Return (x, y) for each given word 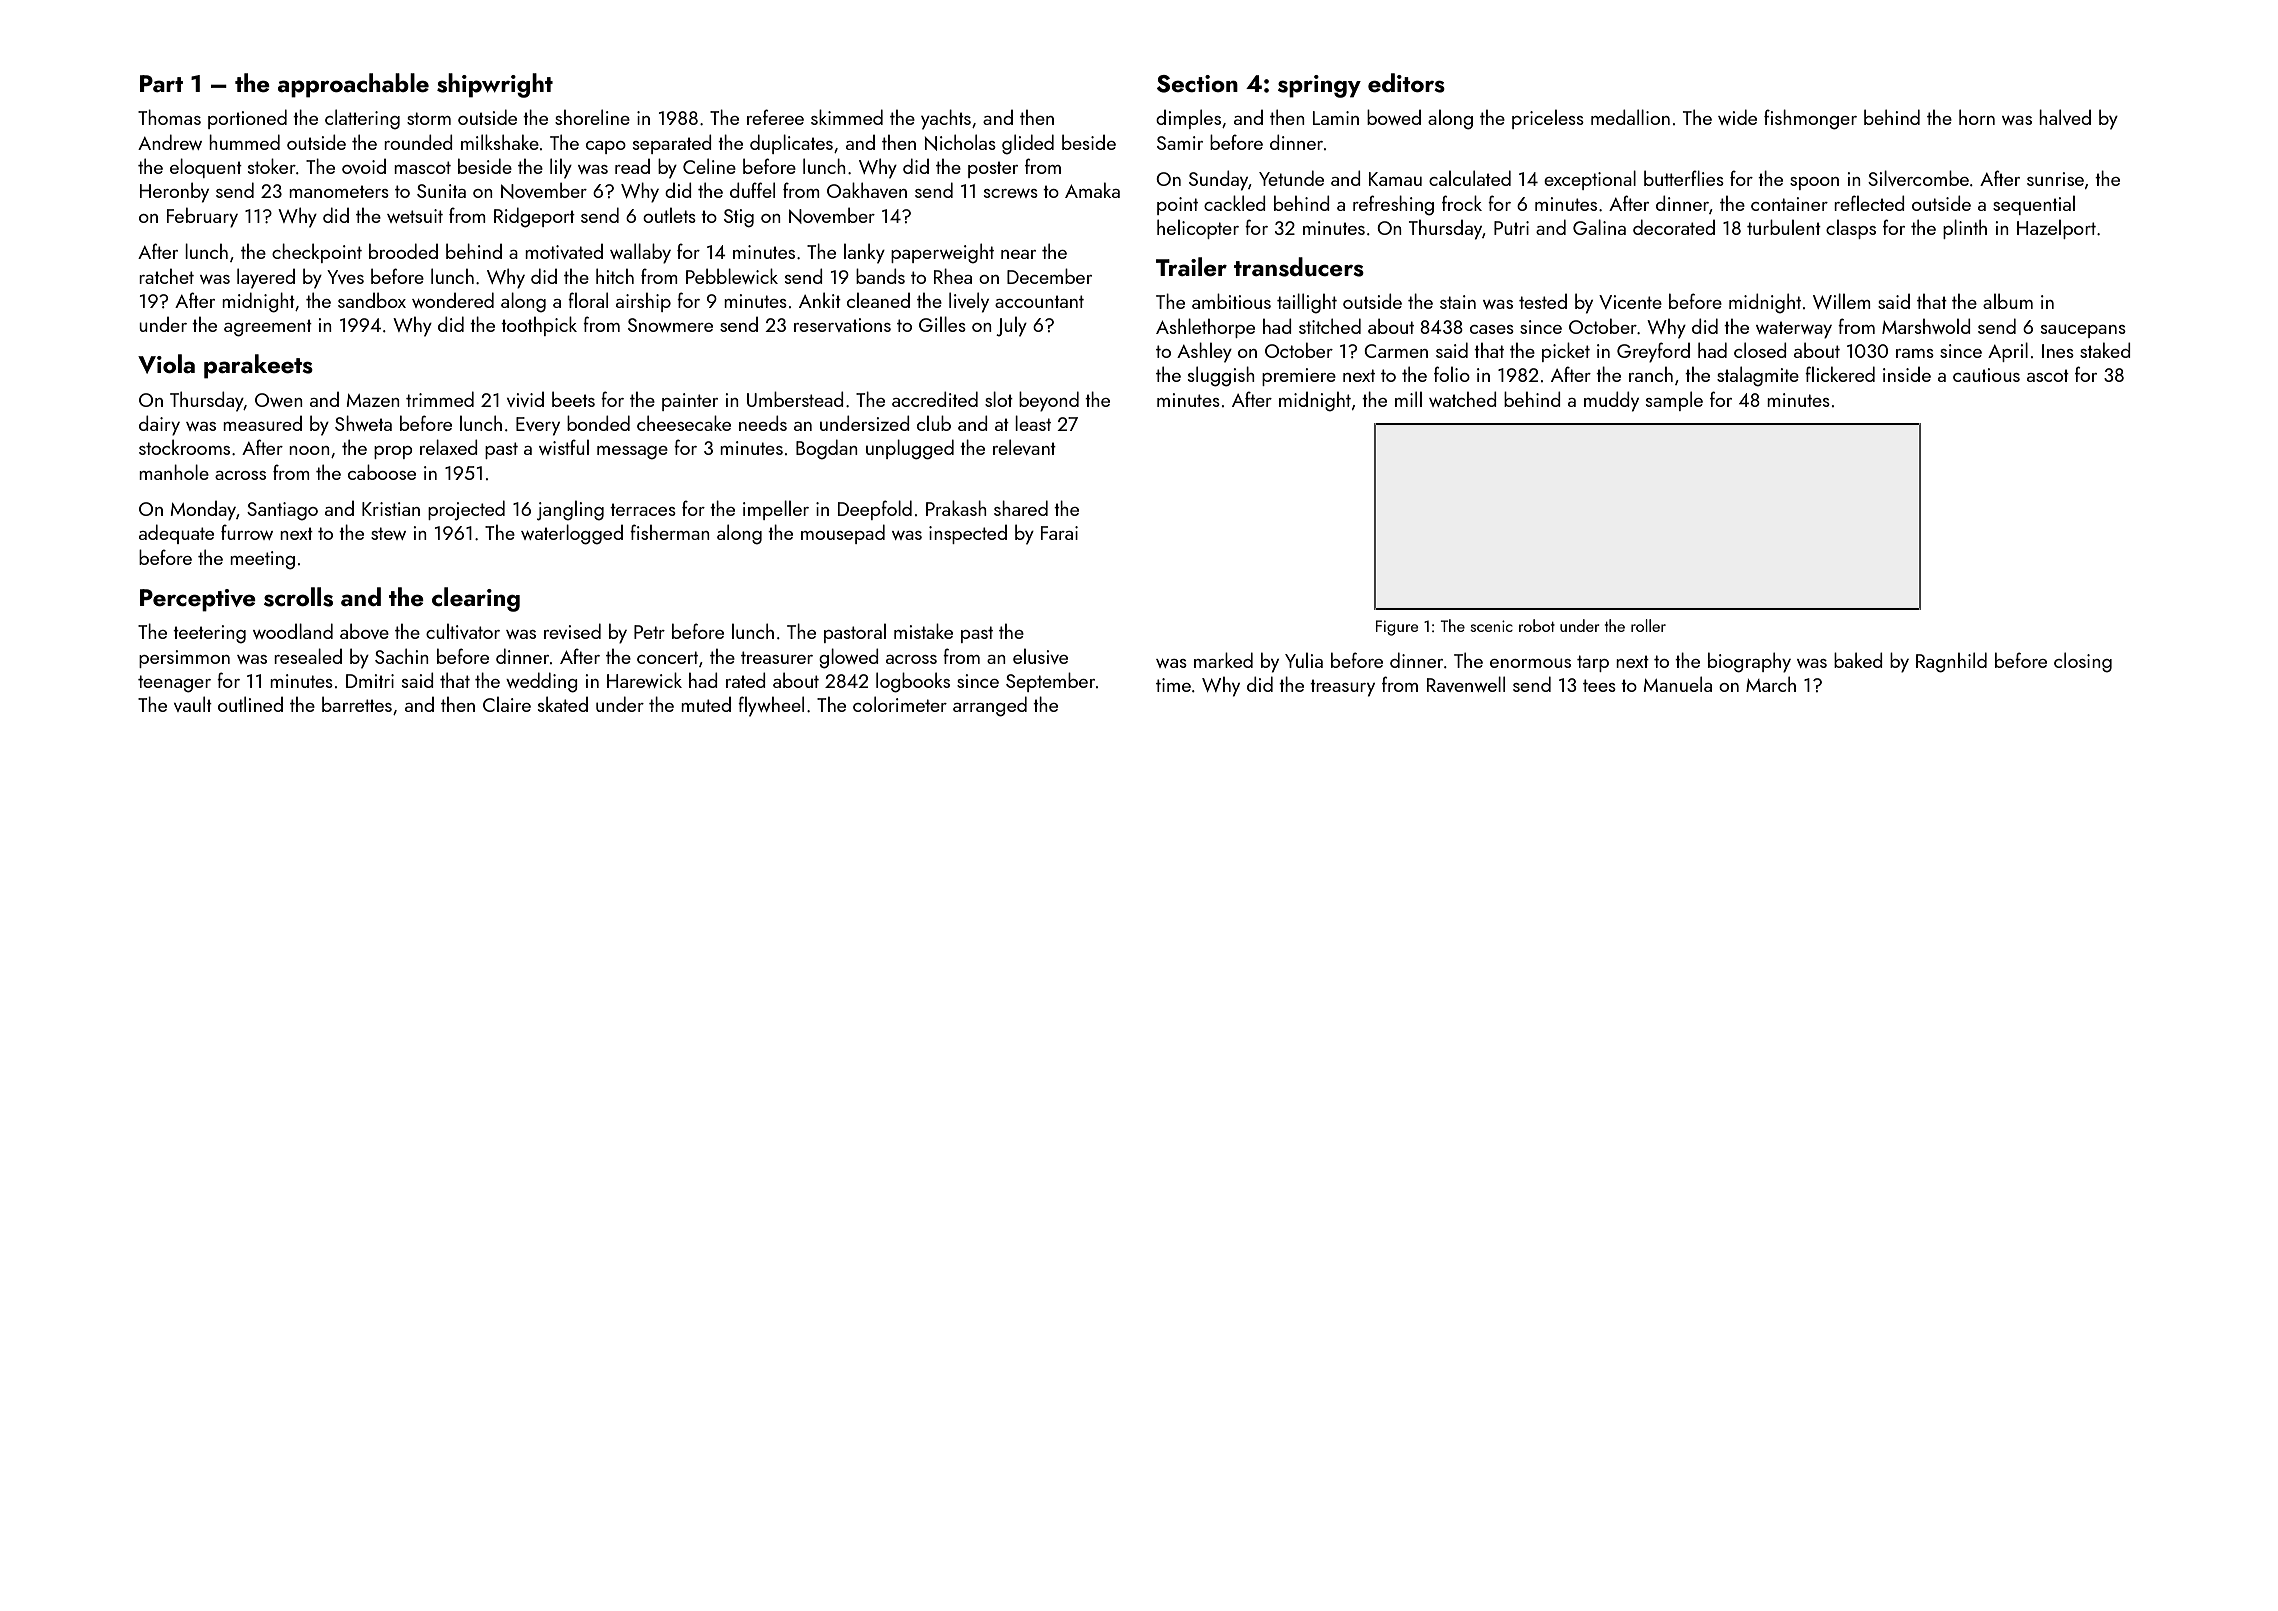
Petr (649, 632)
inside (1907, 374)
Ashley (1204, 352)
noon (309, 450)
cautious (1986, 375)
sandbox (372, 300)
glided (1028, 144)
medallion (1630, 117)
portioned (247, 119)
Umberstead (795, 399)
